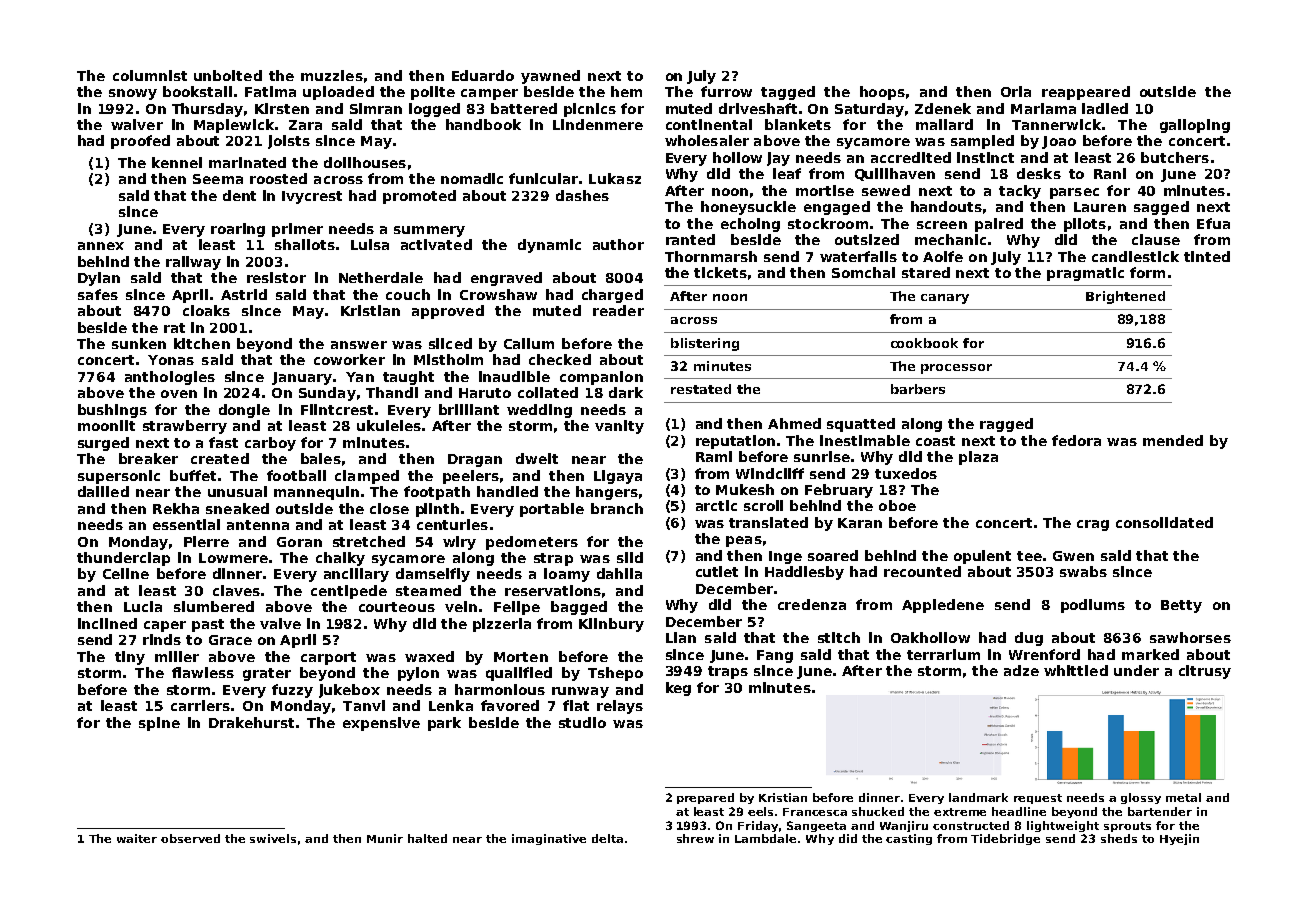 The image size is (1308, 924). Describe the element at coordinates (332, 75) in the page. I see `muzzles` at that location.
